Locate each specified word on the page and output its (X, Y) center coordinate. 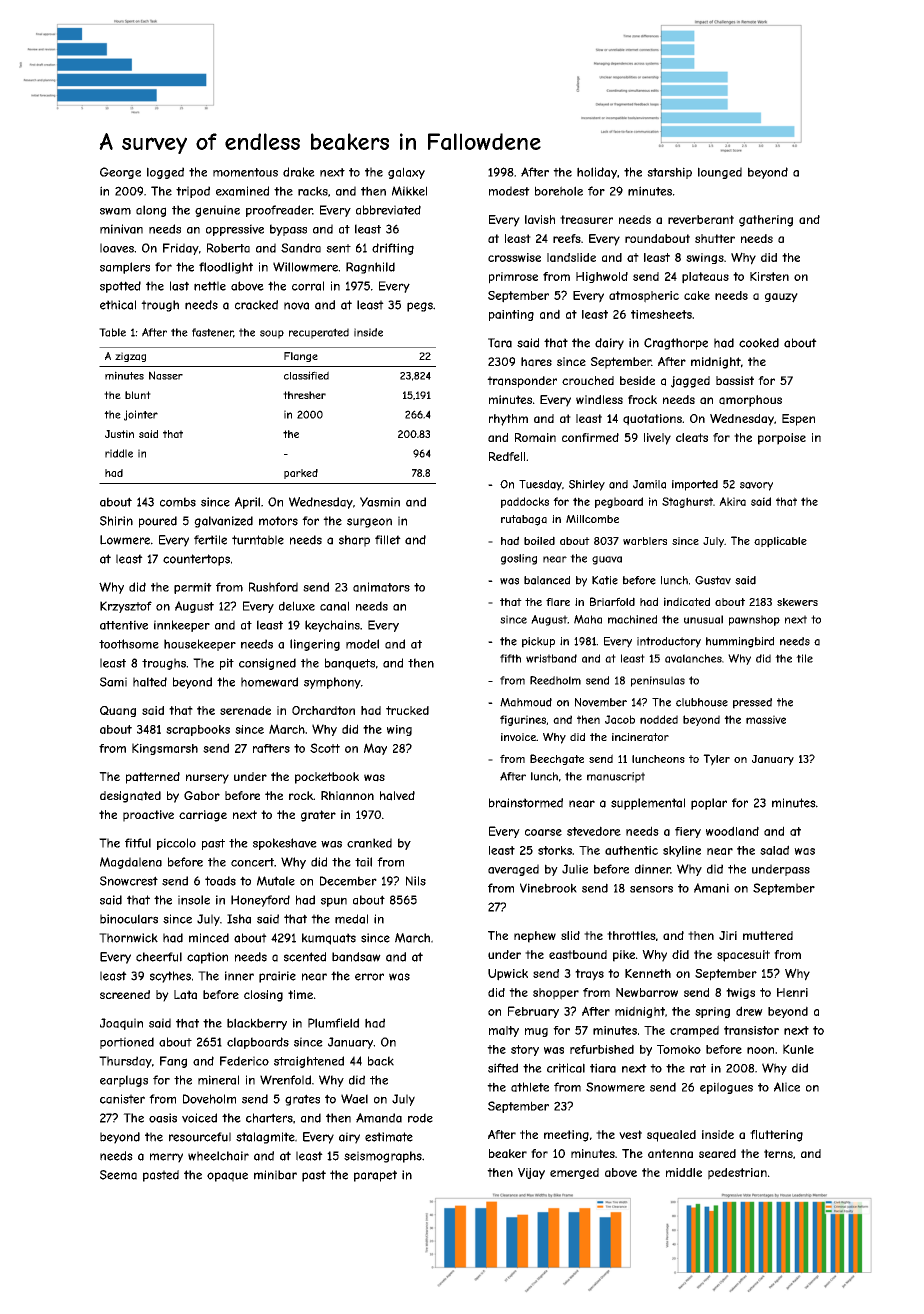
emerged (574, 1173)
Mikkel (409, 191)
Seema (118, 1175)
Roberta (228, 248)
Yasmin (380, 502)
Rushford (273, 587)
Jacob (620, 719)
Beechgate (557, 759)
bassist (735, 381)
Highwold (602, 277)
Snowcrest (129, 881)
